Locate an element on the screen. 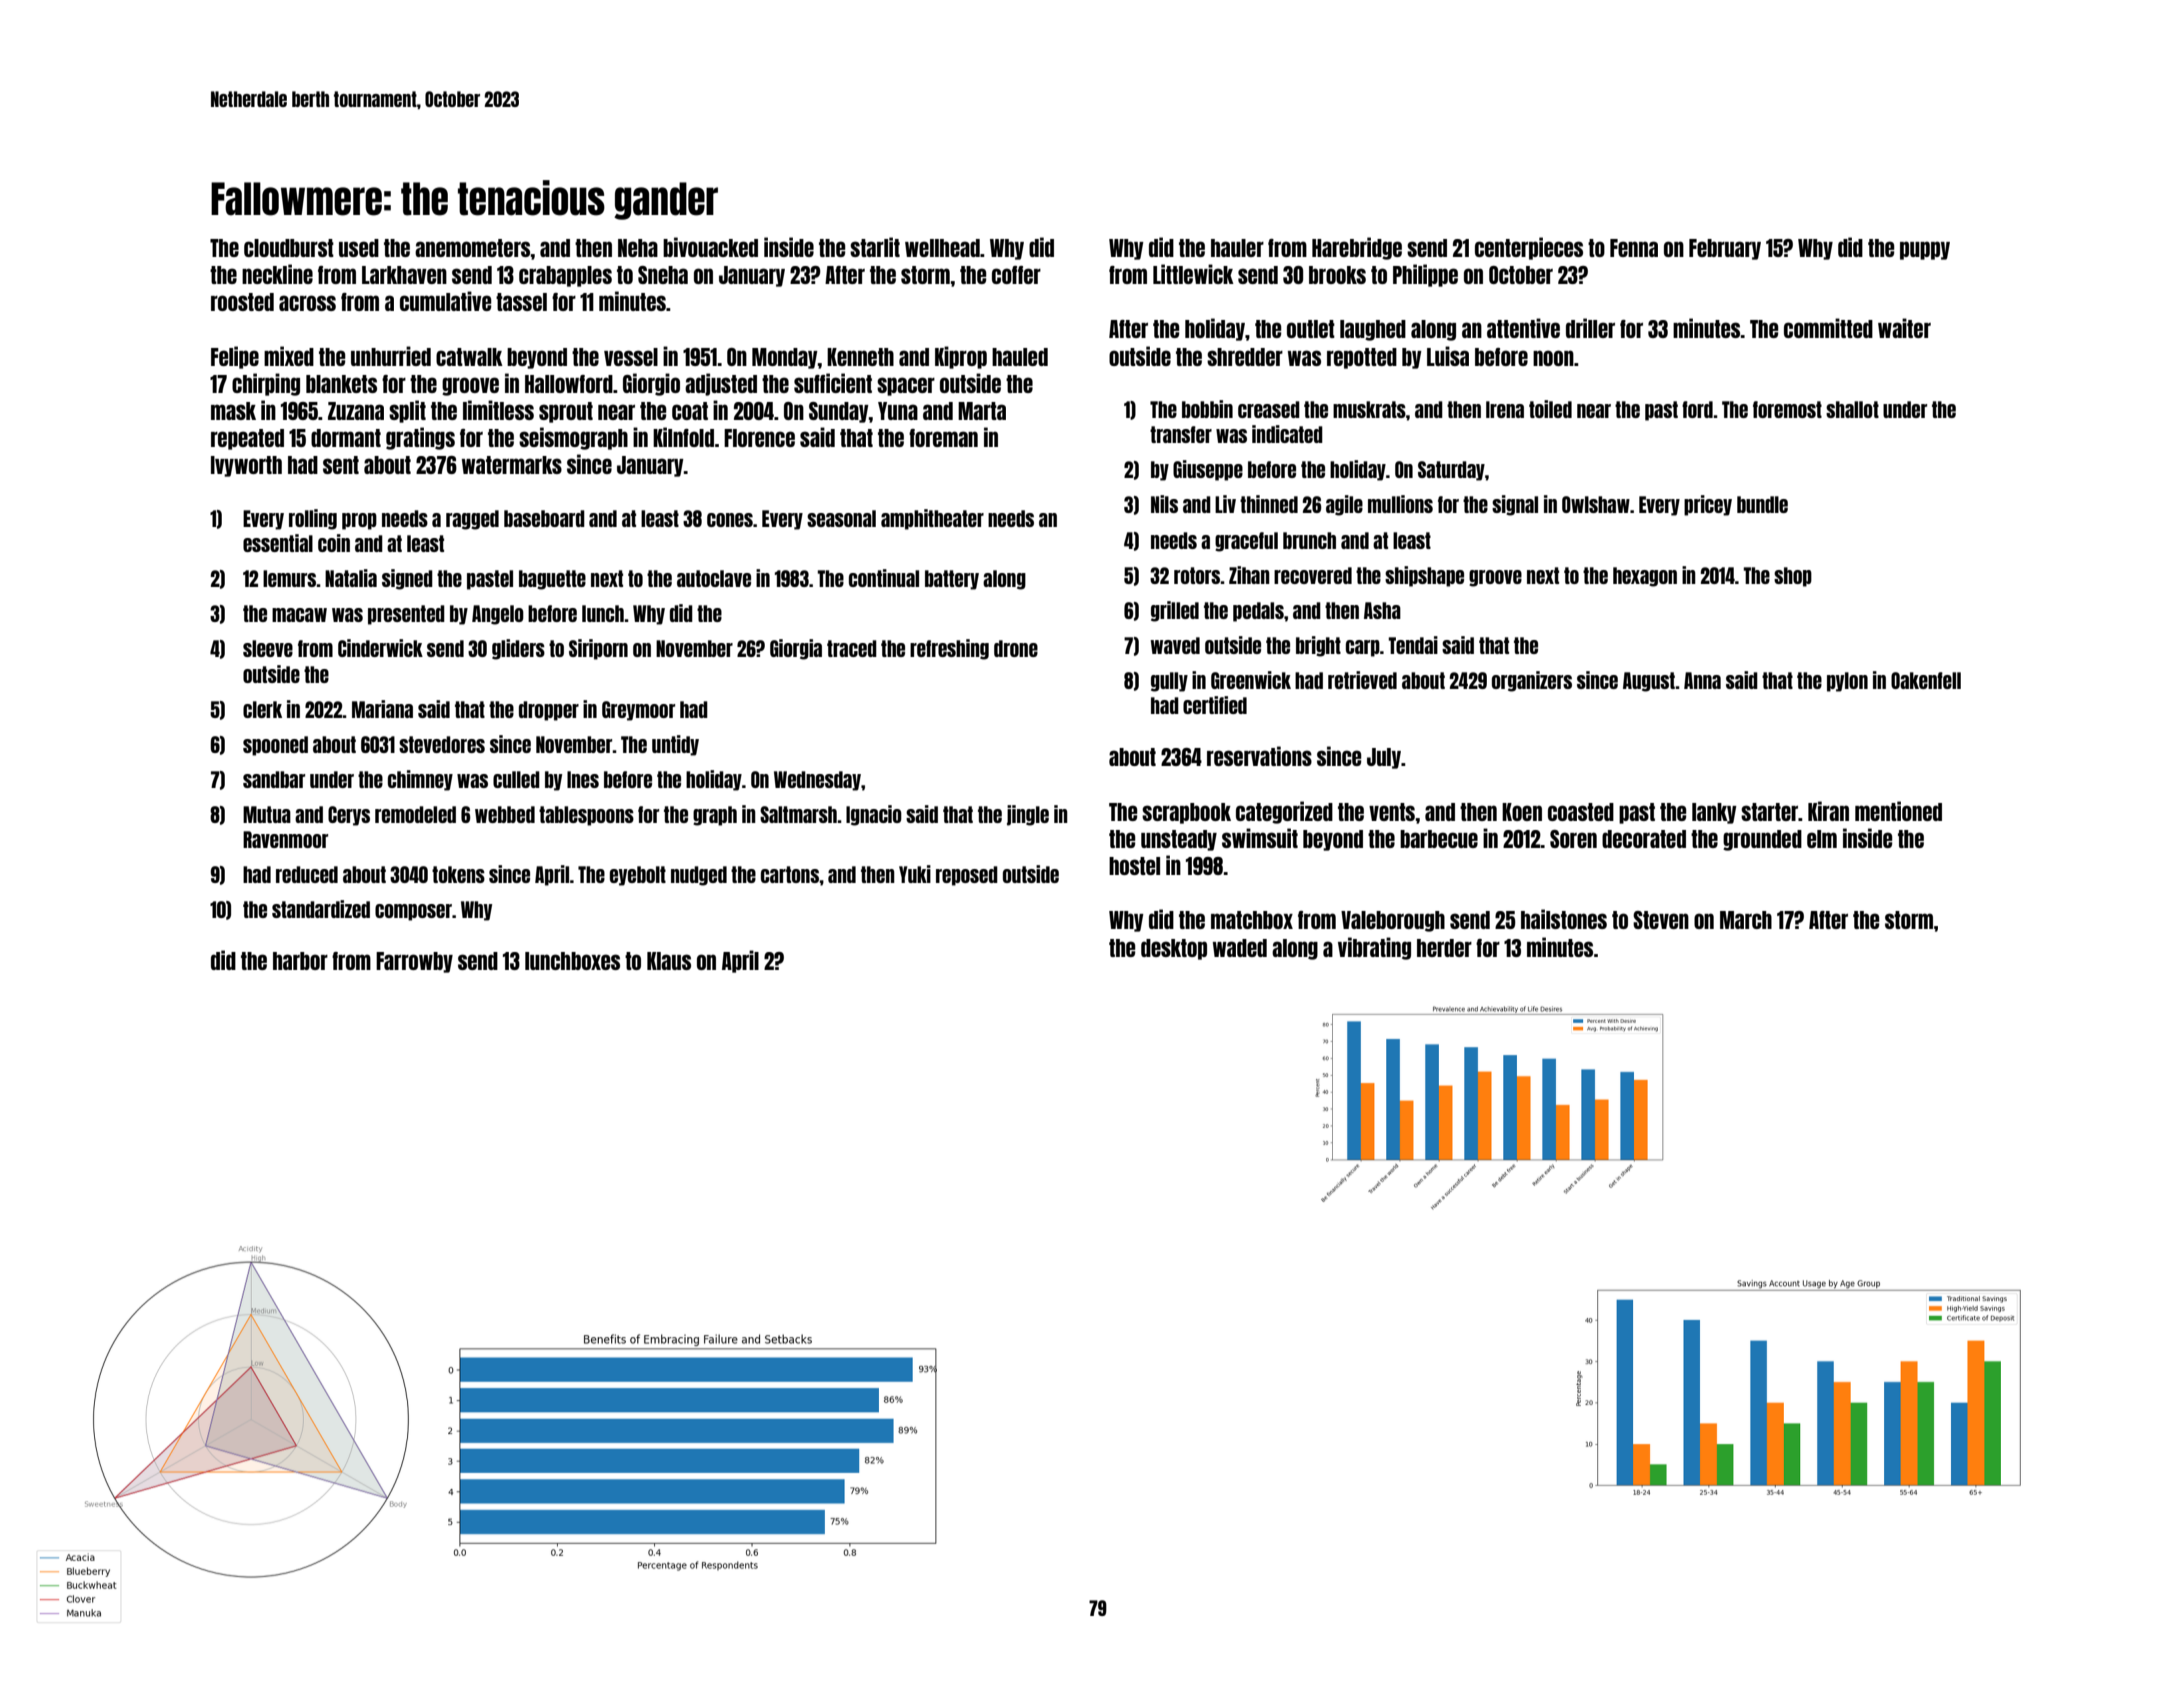 Image resolution: width=2178 pixels, height=1683 pixels. traced is located at coordinates (852, 648).
